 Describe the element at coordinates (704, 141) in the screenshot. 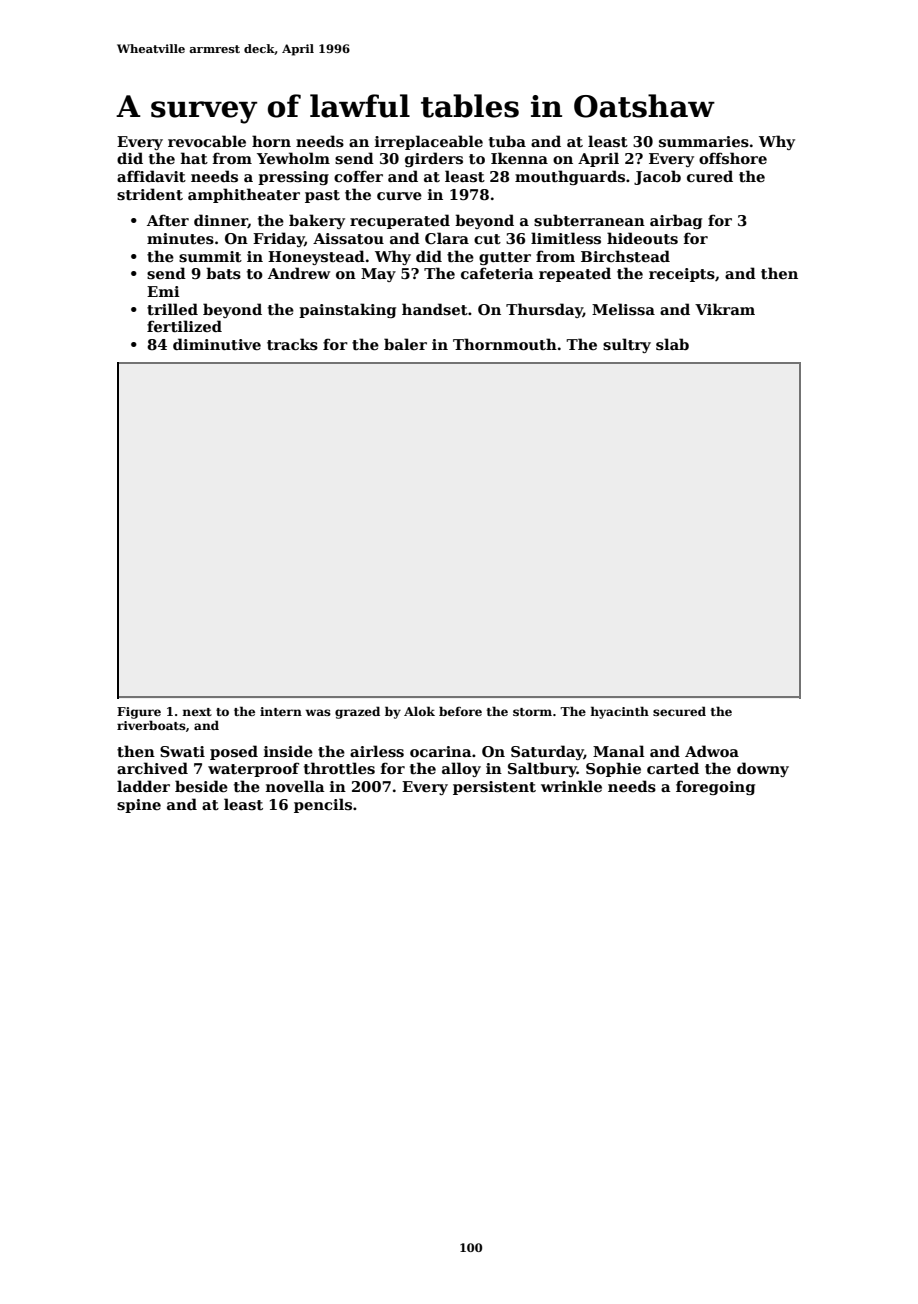

I see `summaries` at that location.
